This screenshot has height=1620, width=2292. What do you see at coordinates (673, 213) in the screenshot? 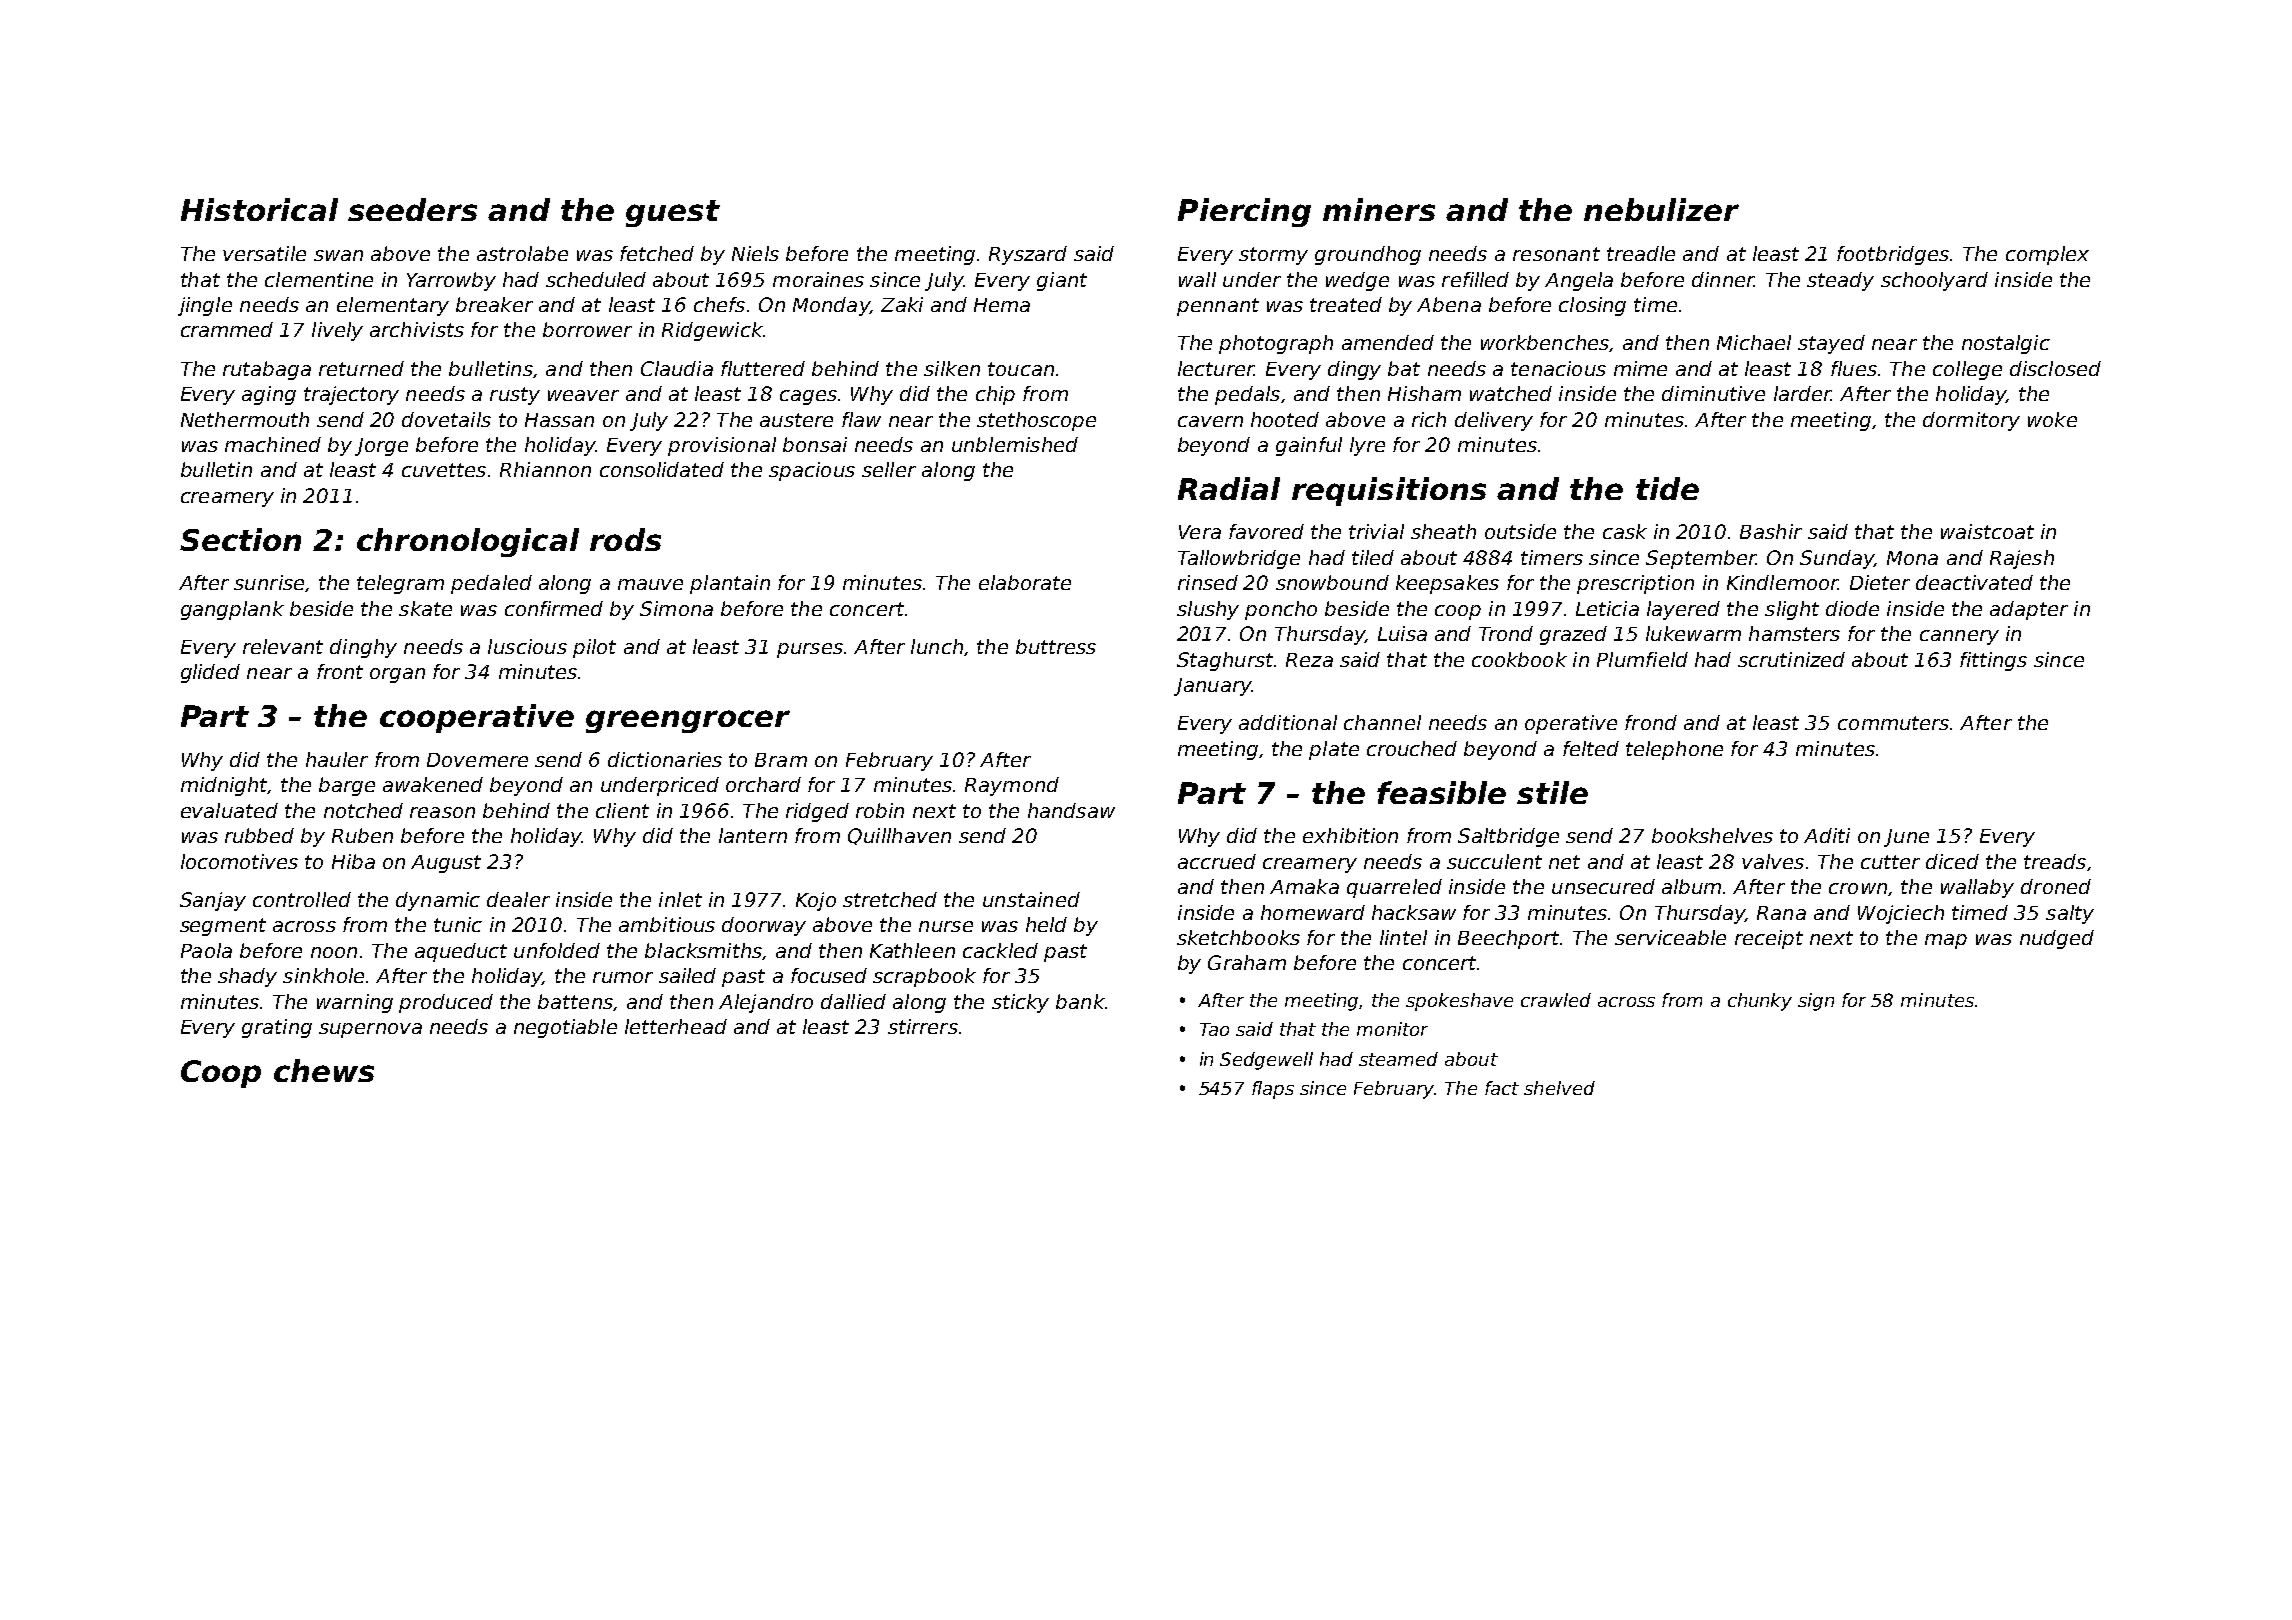
I see `guest` at bounding box center [673, 213].
